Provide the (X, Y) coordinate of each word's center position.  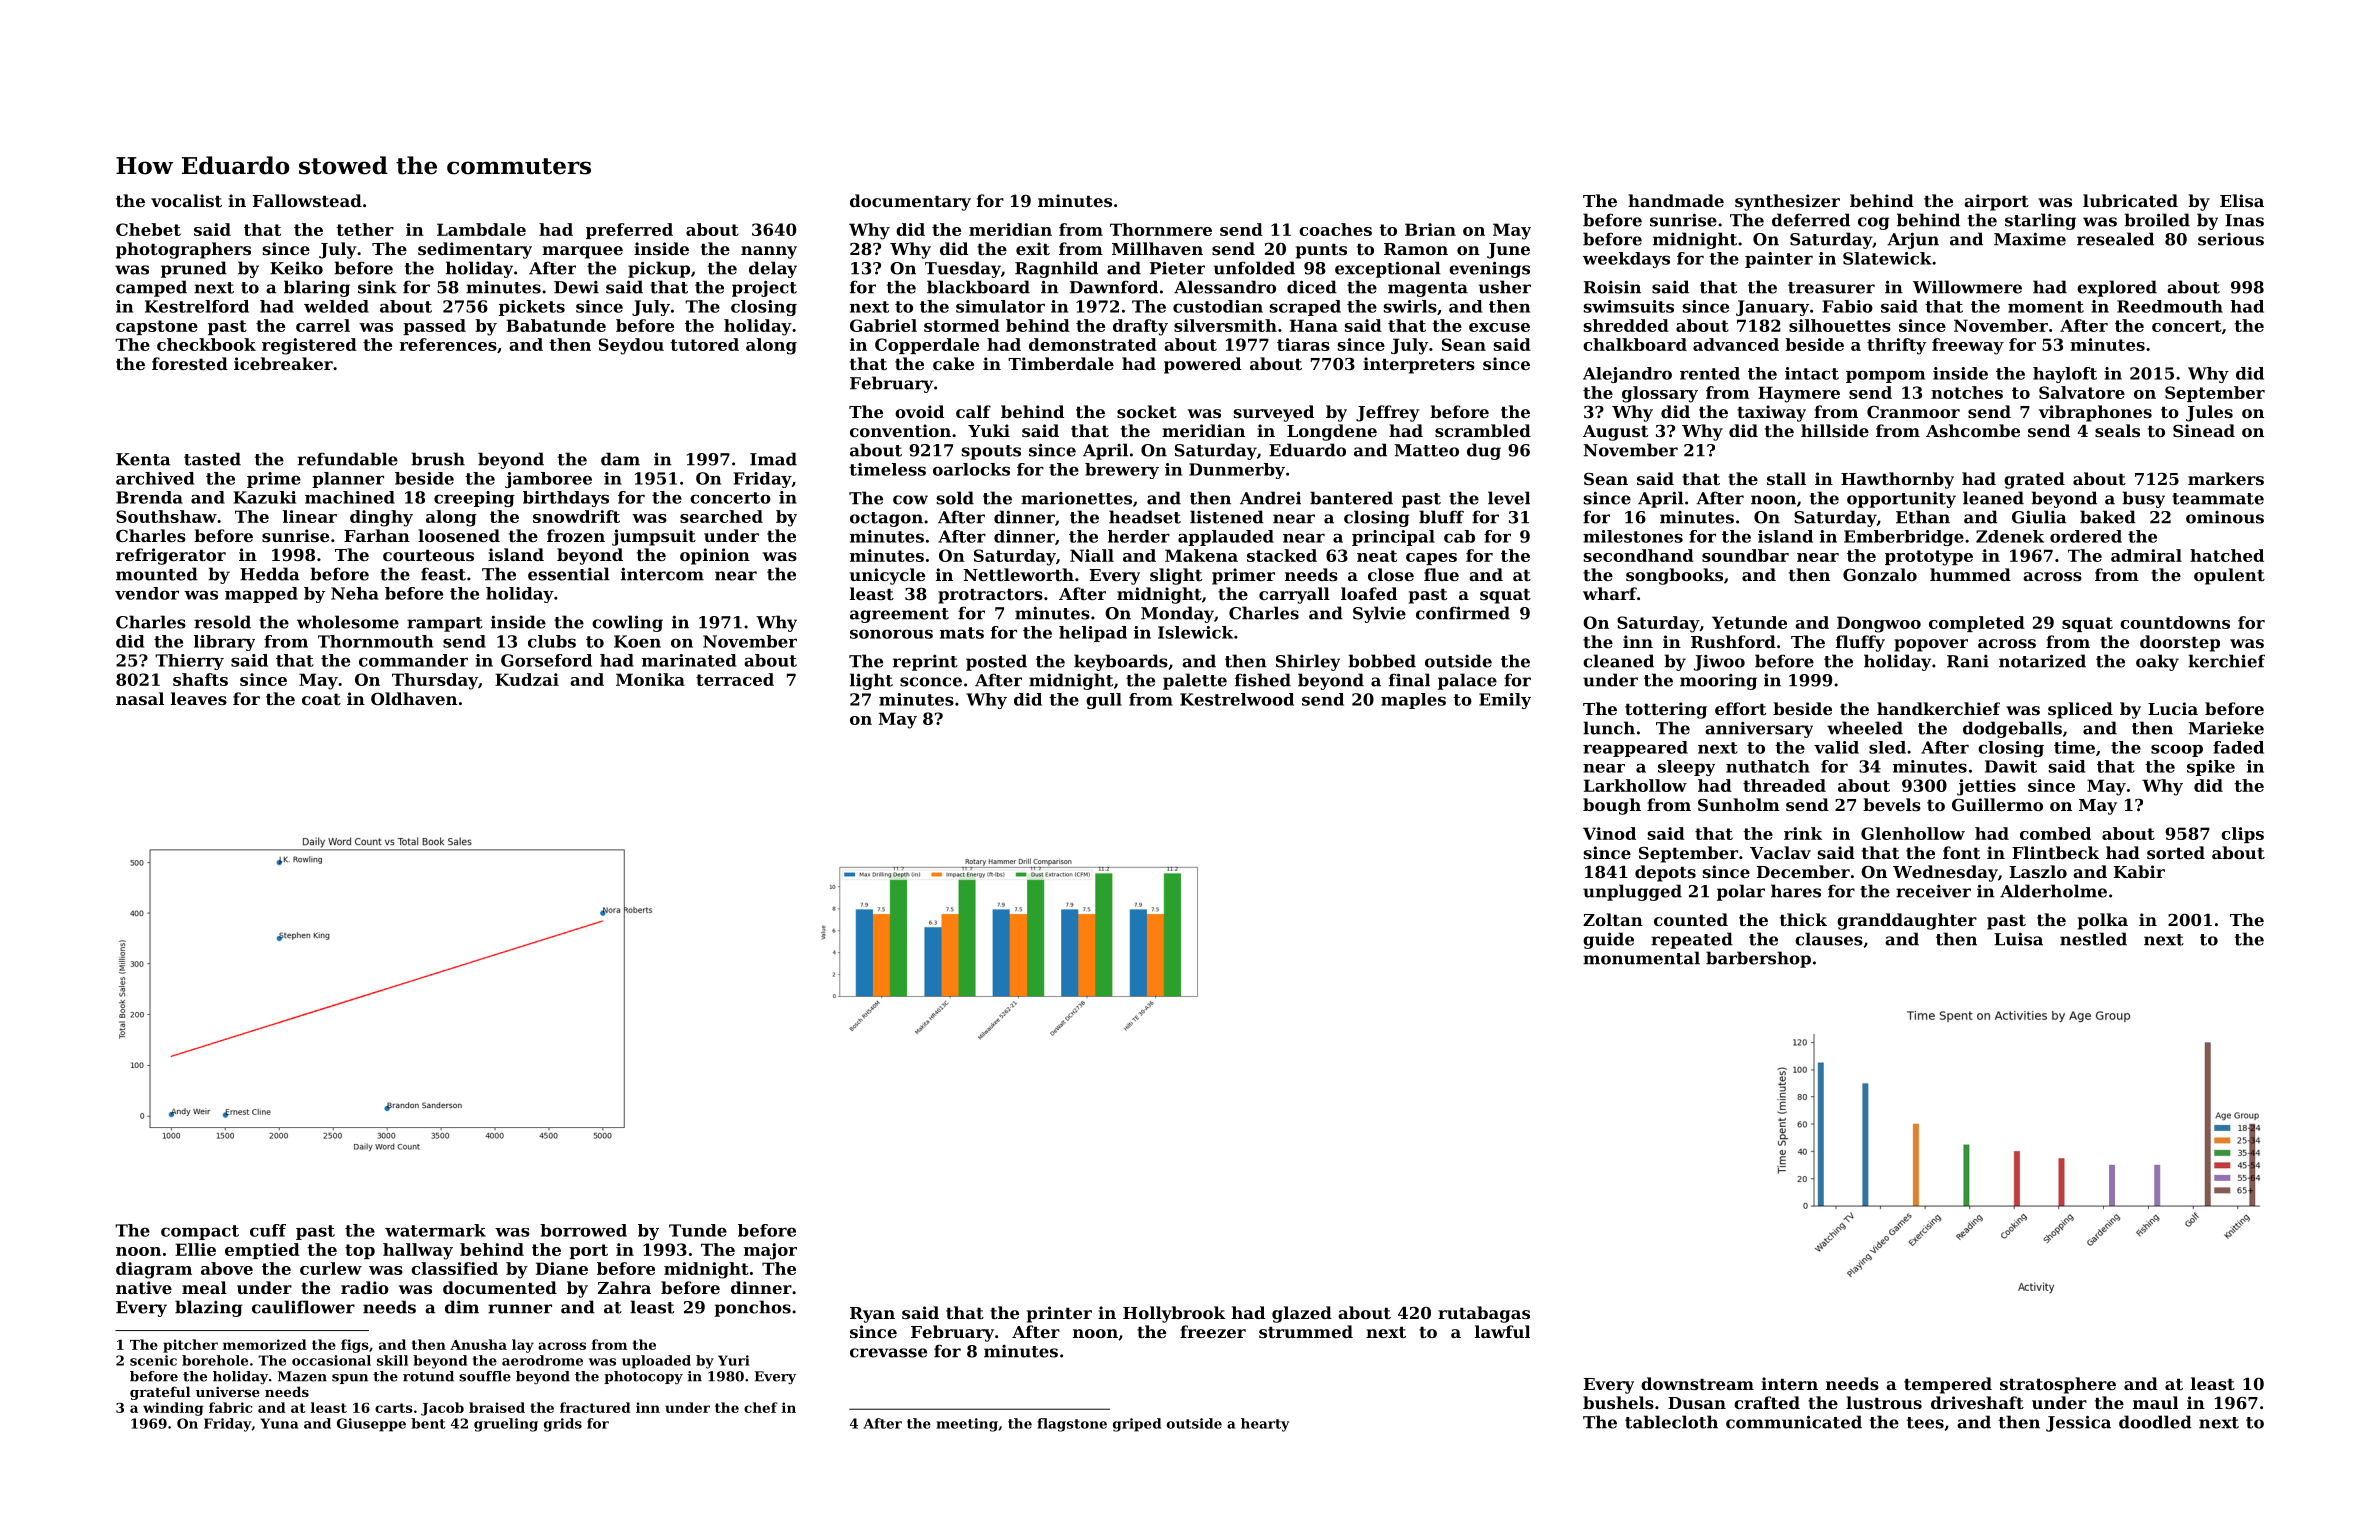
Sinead (2204, 430)
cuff (268, 1230)
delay (773, 269)
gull (1104, 701)
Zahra (624, 1287)
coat (321, 699)
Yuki (989, 430)
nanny (769, 252)
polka (2103, 921)
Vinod (1609, 833)
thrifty (1896, 346)
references (448, 344)
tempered (1948, 1385)
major (770, 1251)
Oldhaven (414, 698)
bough (1612, 806)
